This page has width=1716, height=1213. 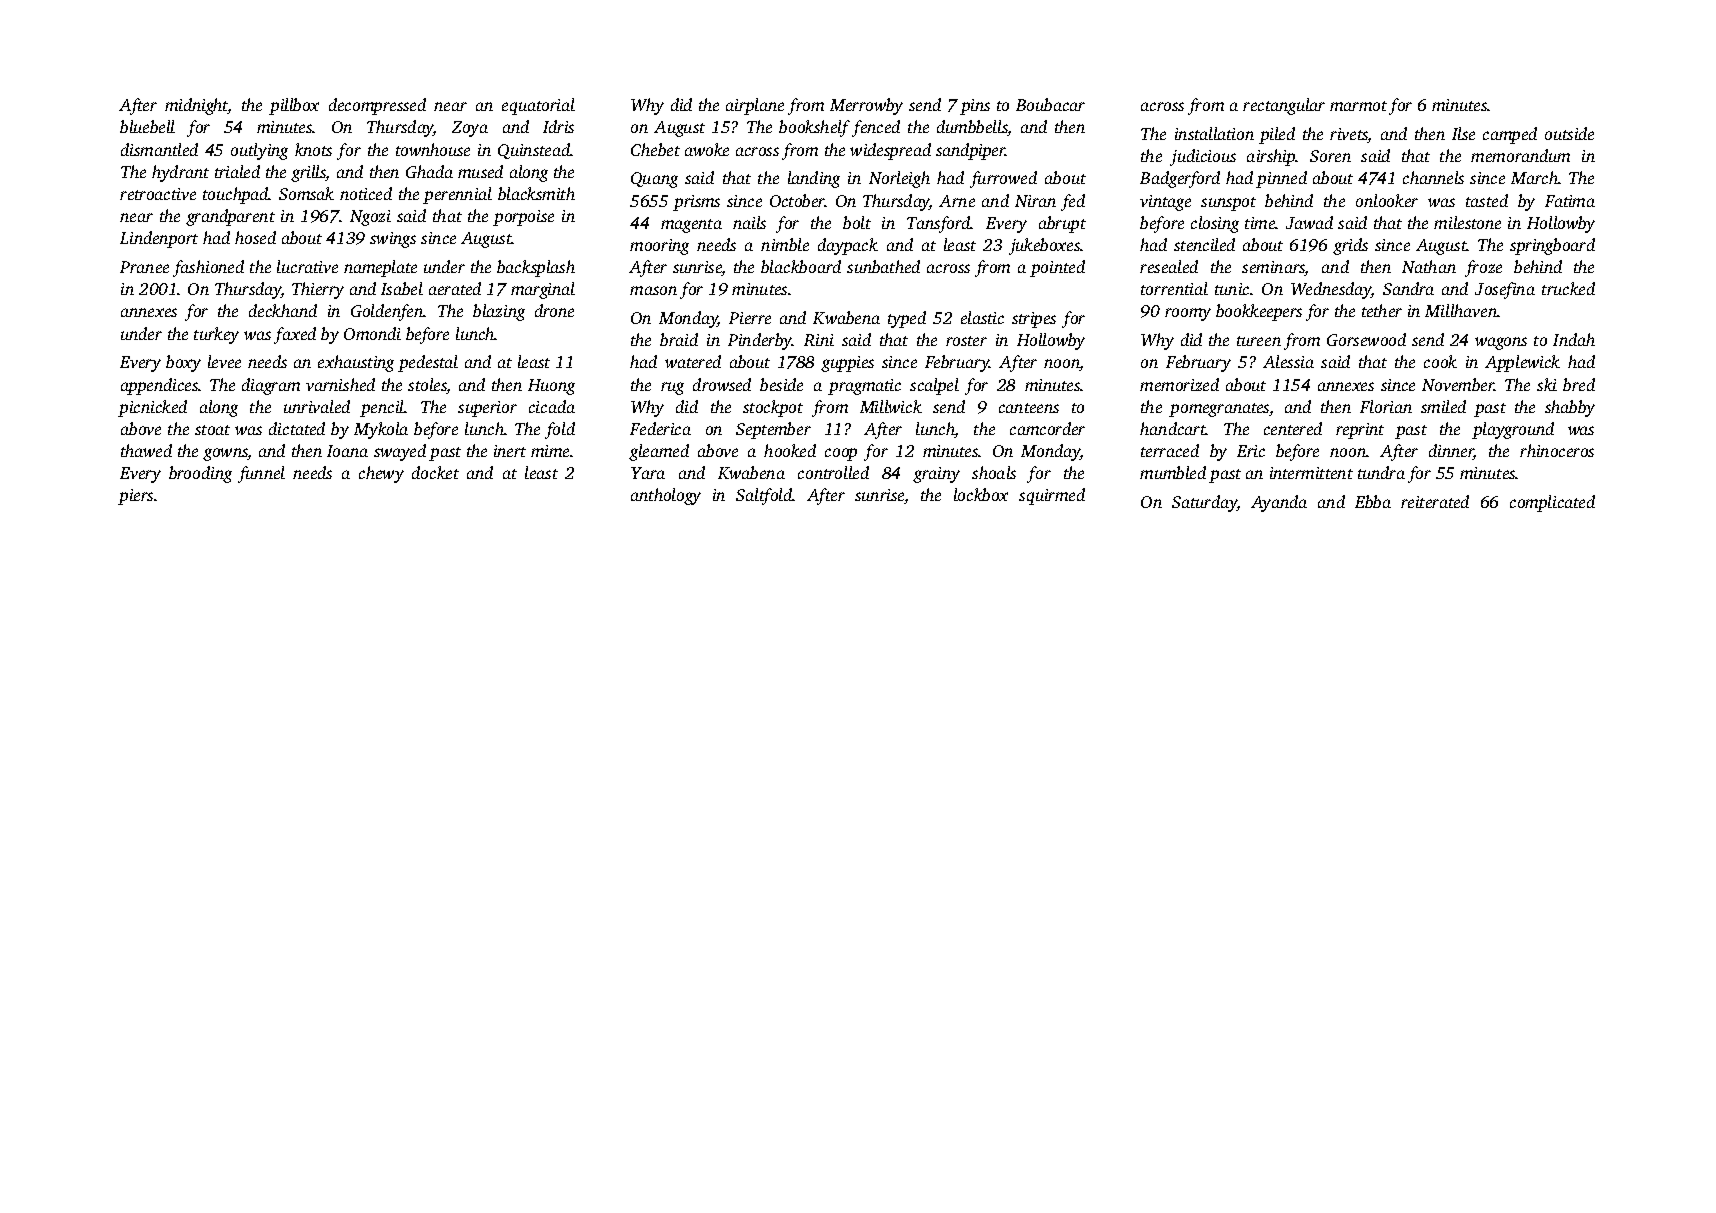 What do you see at coordinates (939, 224) in the page?
I see `Tansford` at bounding box center [939, 224].
